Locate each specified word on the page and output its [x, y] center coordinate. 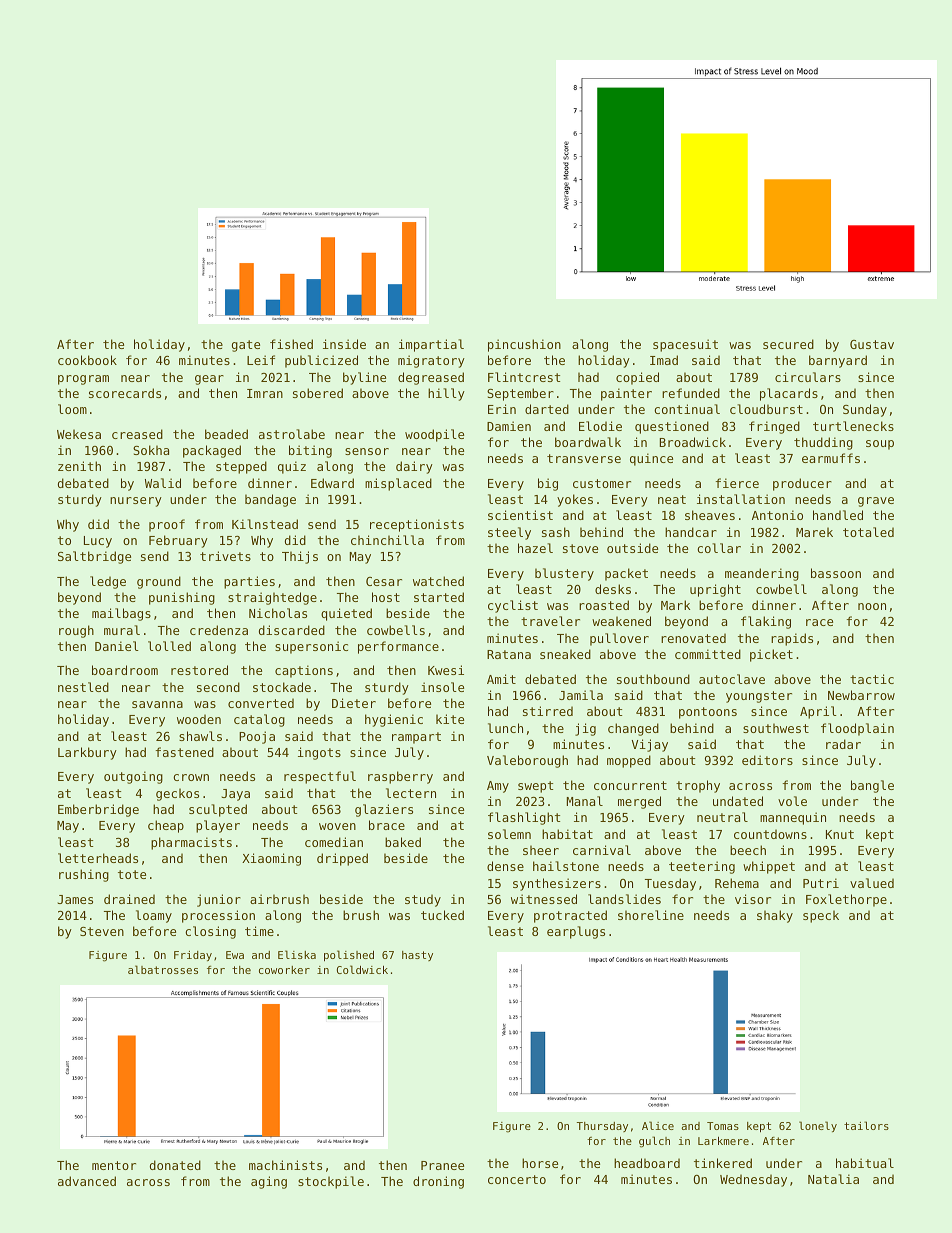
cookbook [87, 360]
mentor [114, 1165]
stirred [548, 711]
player [218, 826]
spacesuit [685, 345]
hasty [417, 956]
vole [792, 801]
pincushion [524, 345]
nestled [83, 687]
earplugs [576, 932]
